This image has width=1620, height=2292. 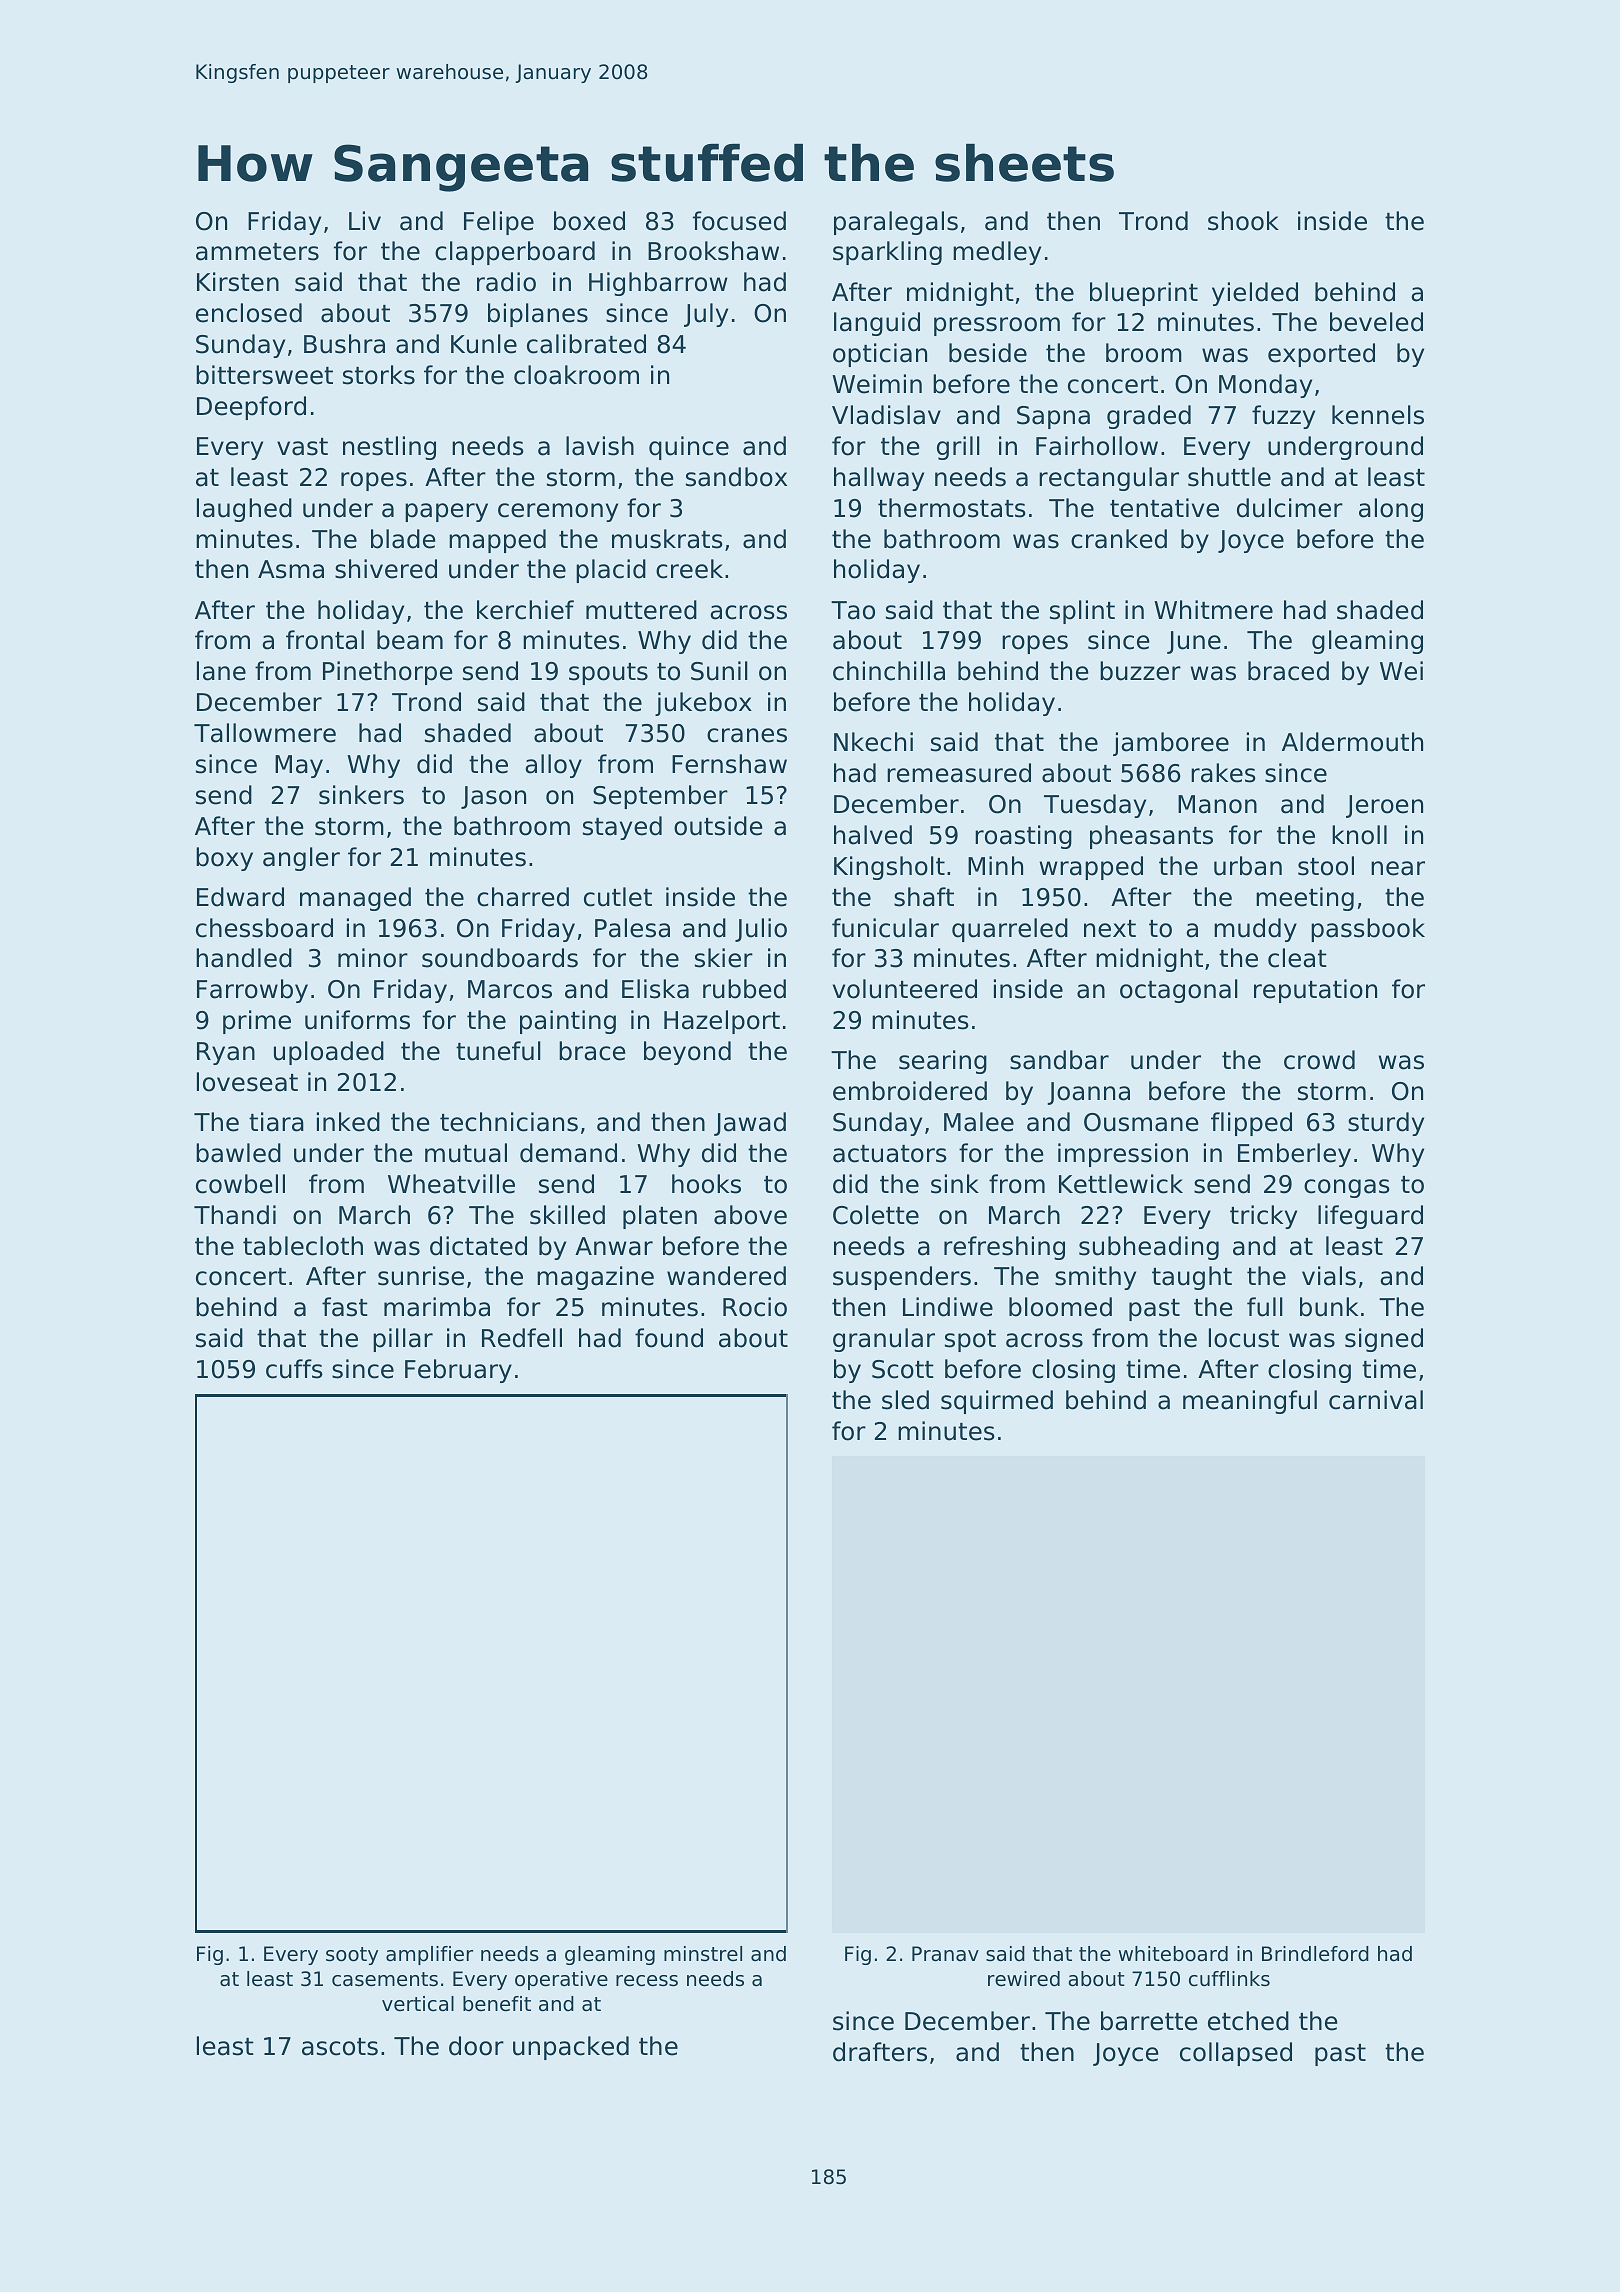 I want to click on Thandi, so click(x=235, y=1215).
